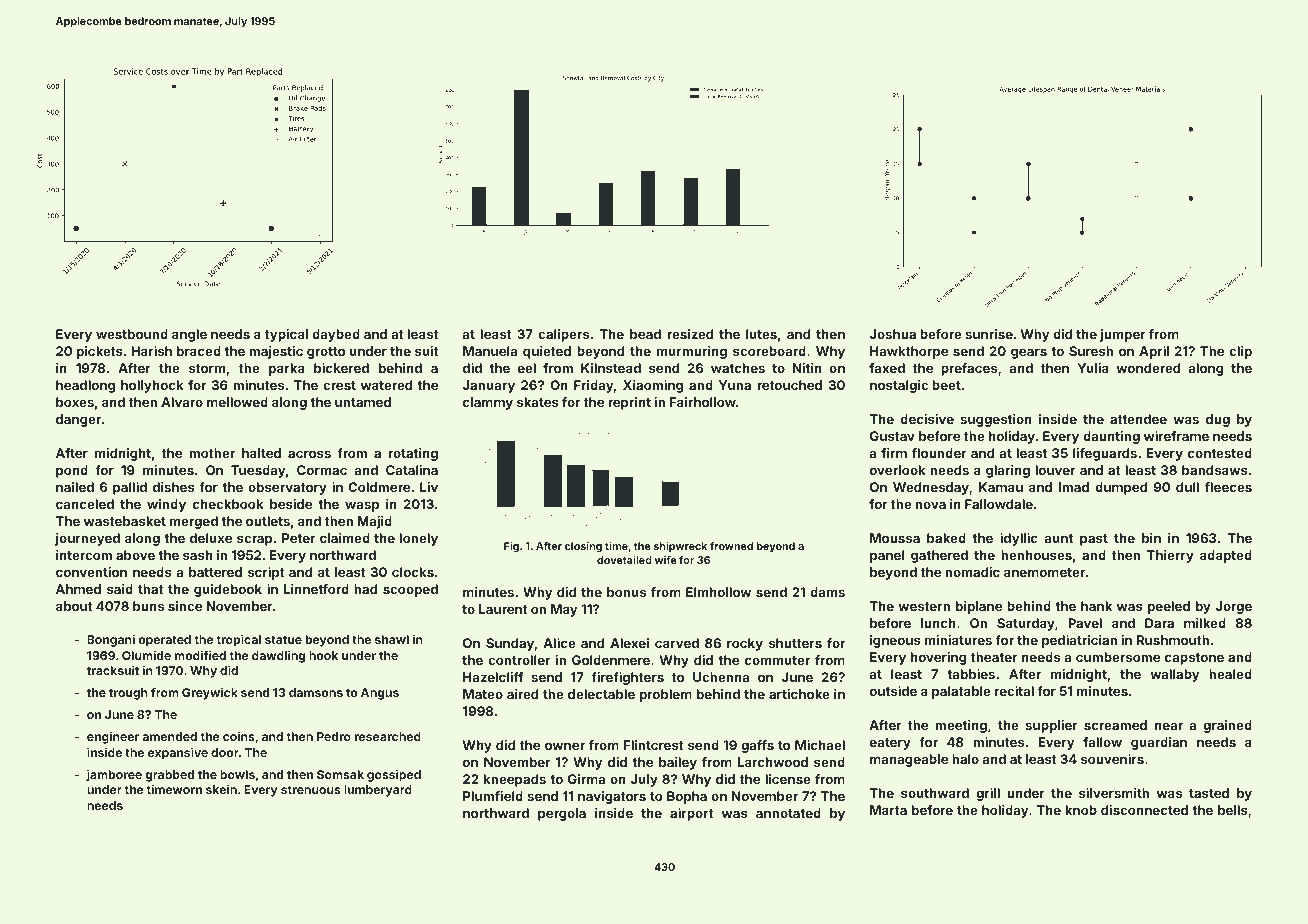  Describe the element at coordinates (286, 335) in the screenshot. I see `typical` at that location.
